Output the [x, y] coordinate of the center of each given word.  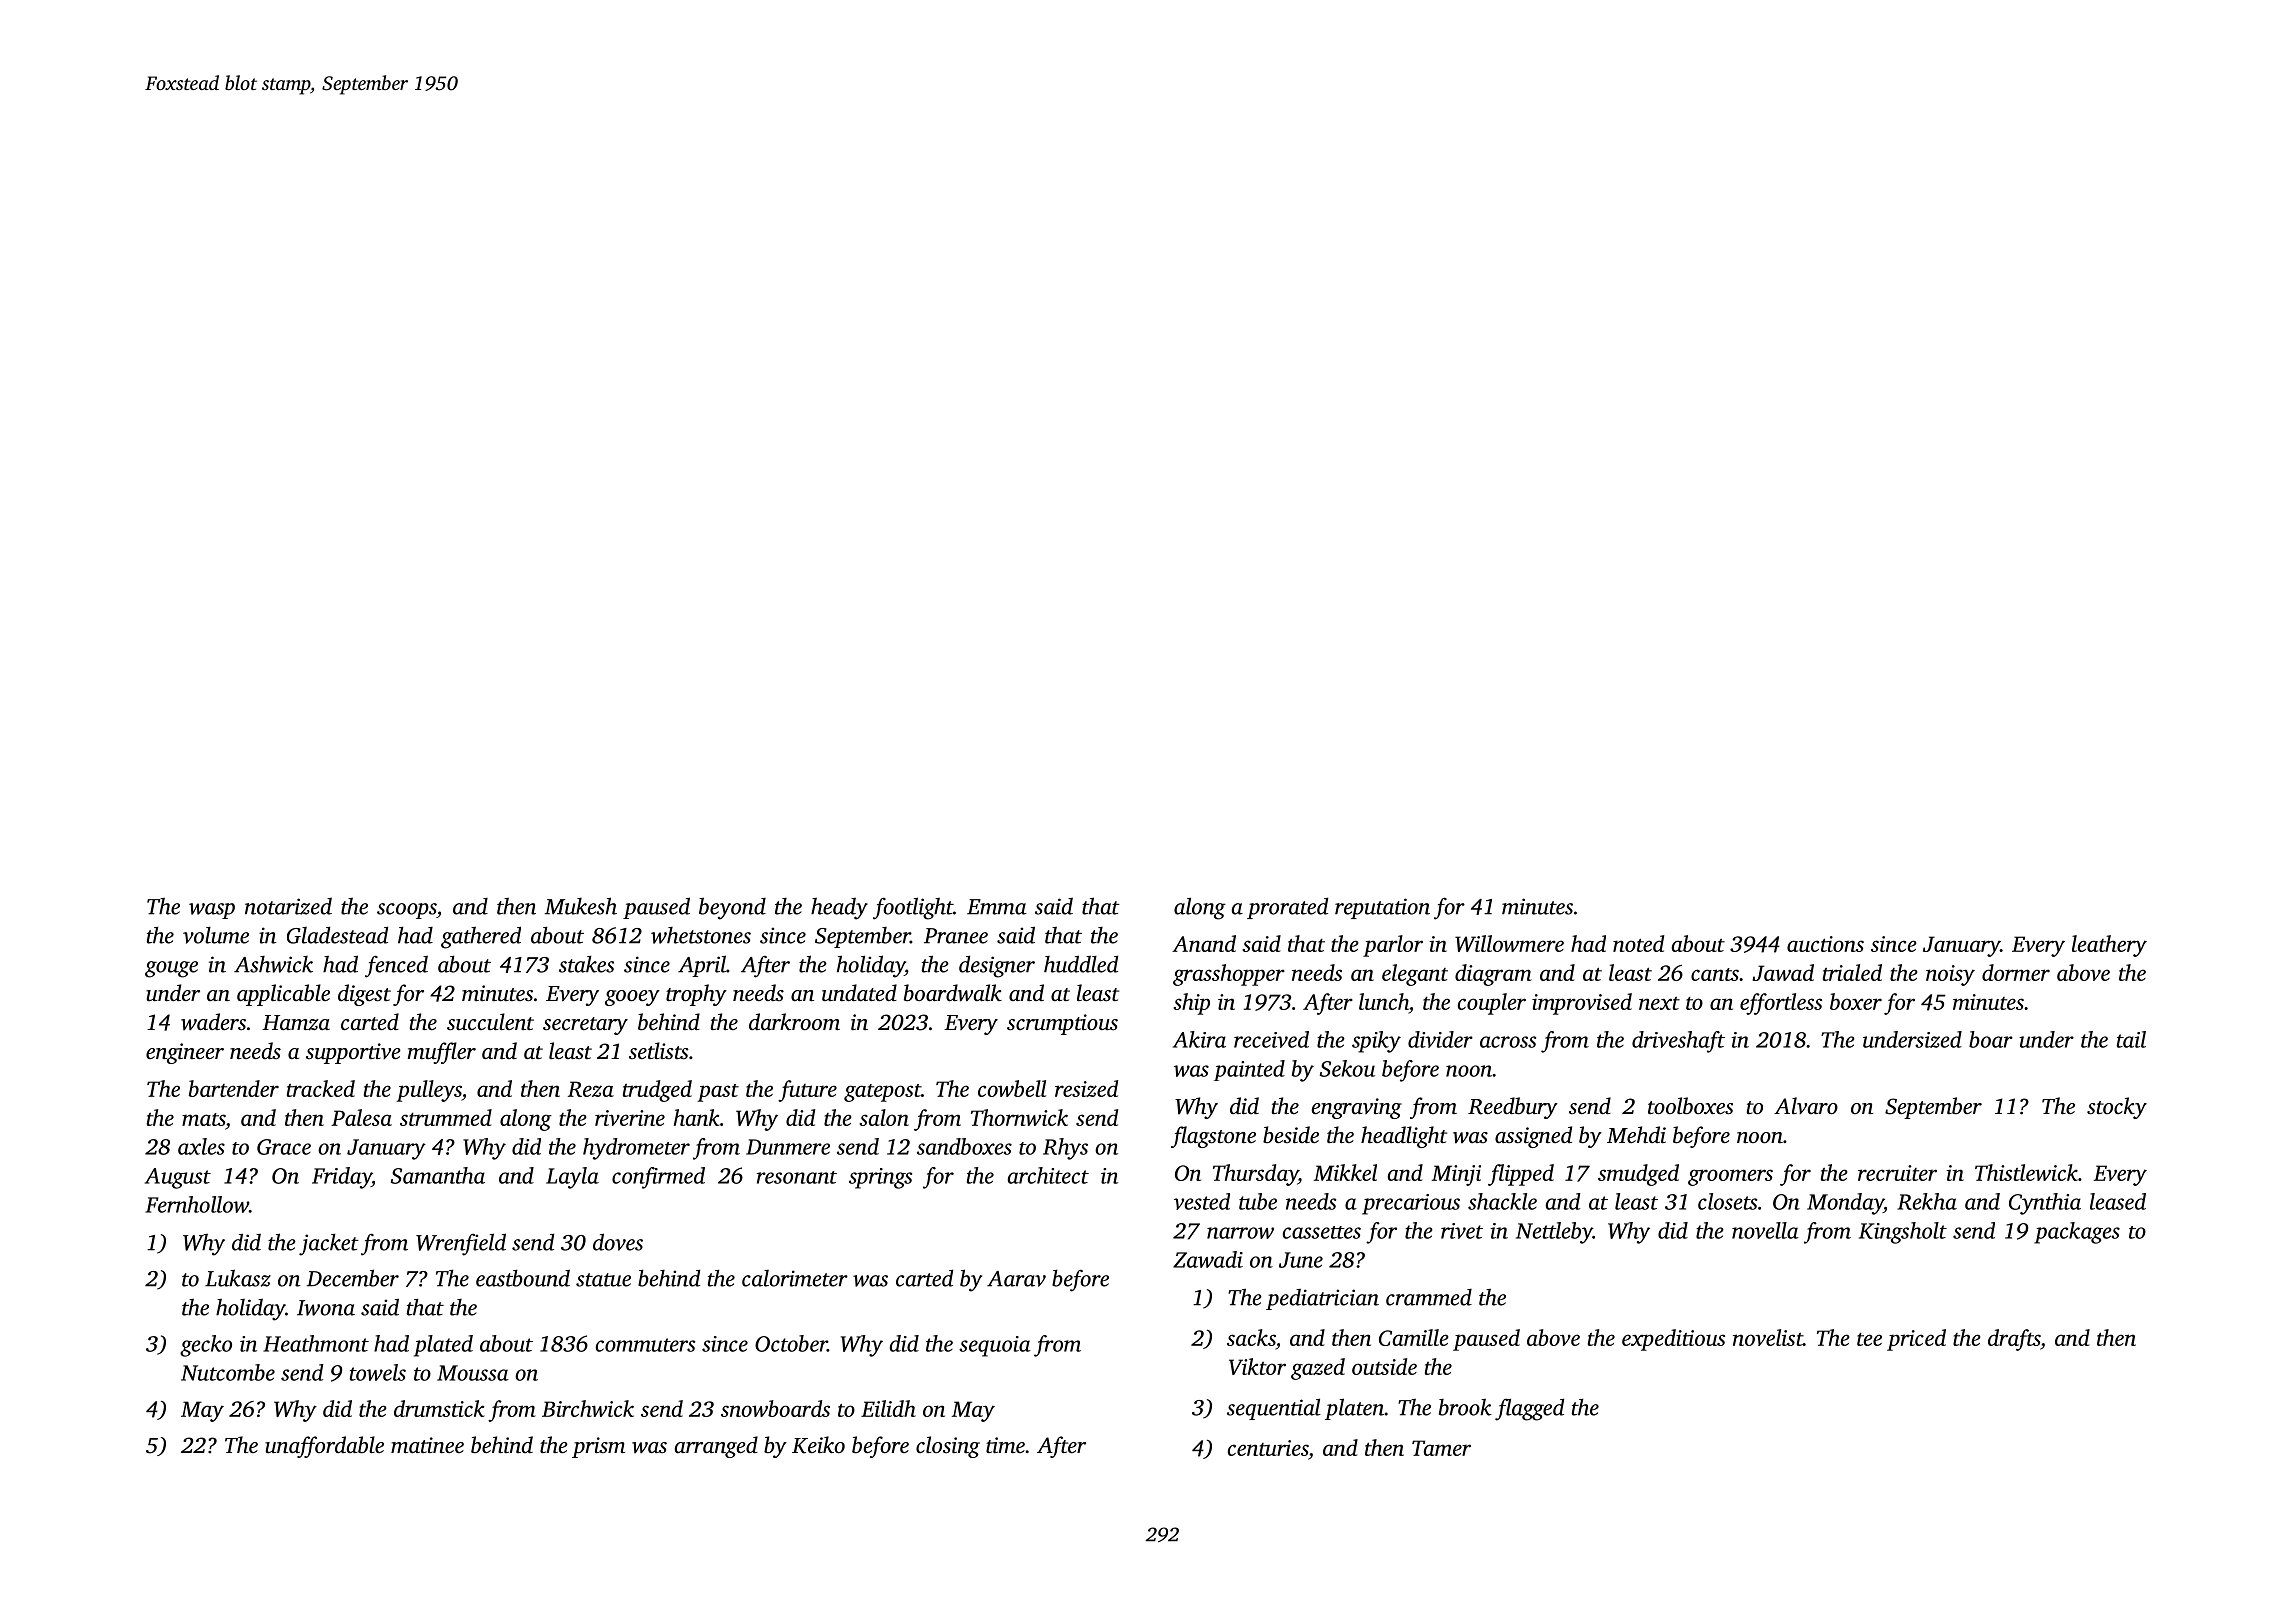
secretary [585, 1026]
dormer [2016, 972]
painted [1249, 1070]
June [1301, 1260]
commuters [645, 1345]
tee [1869, 1339]
